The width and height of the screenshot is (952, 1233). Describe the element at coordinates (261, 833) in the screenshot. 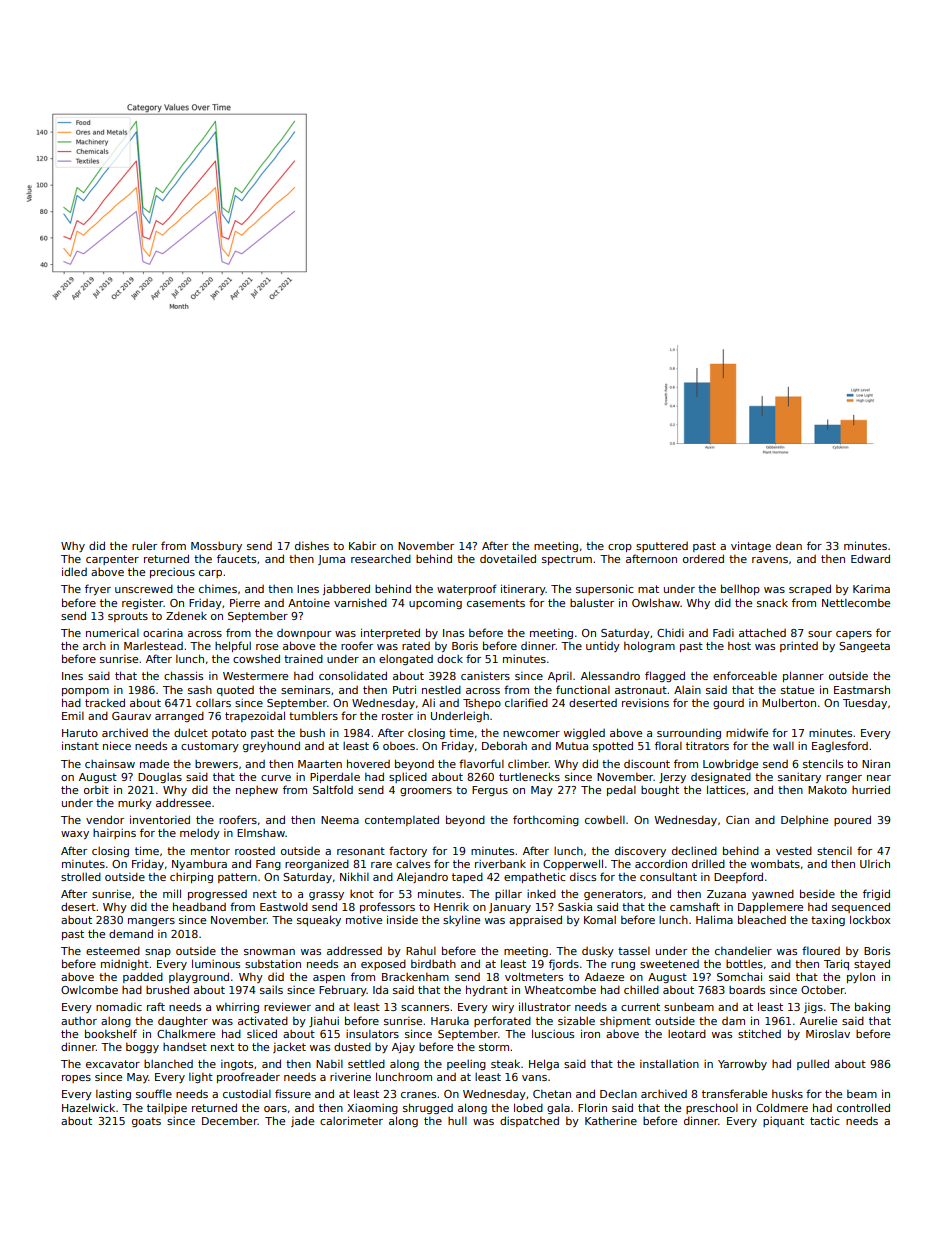

I see `Elmshaw` at that location.
